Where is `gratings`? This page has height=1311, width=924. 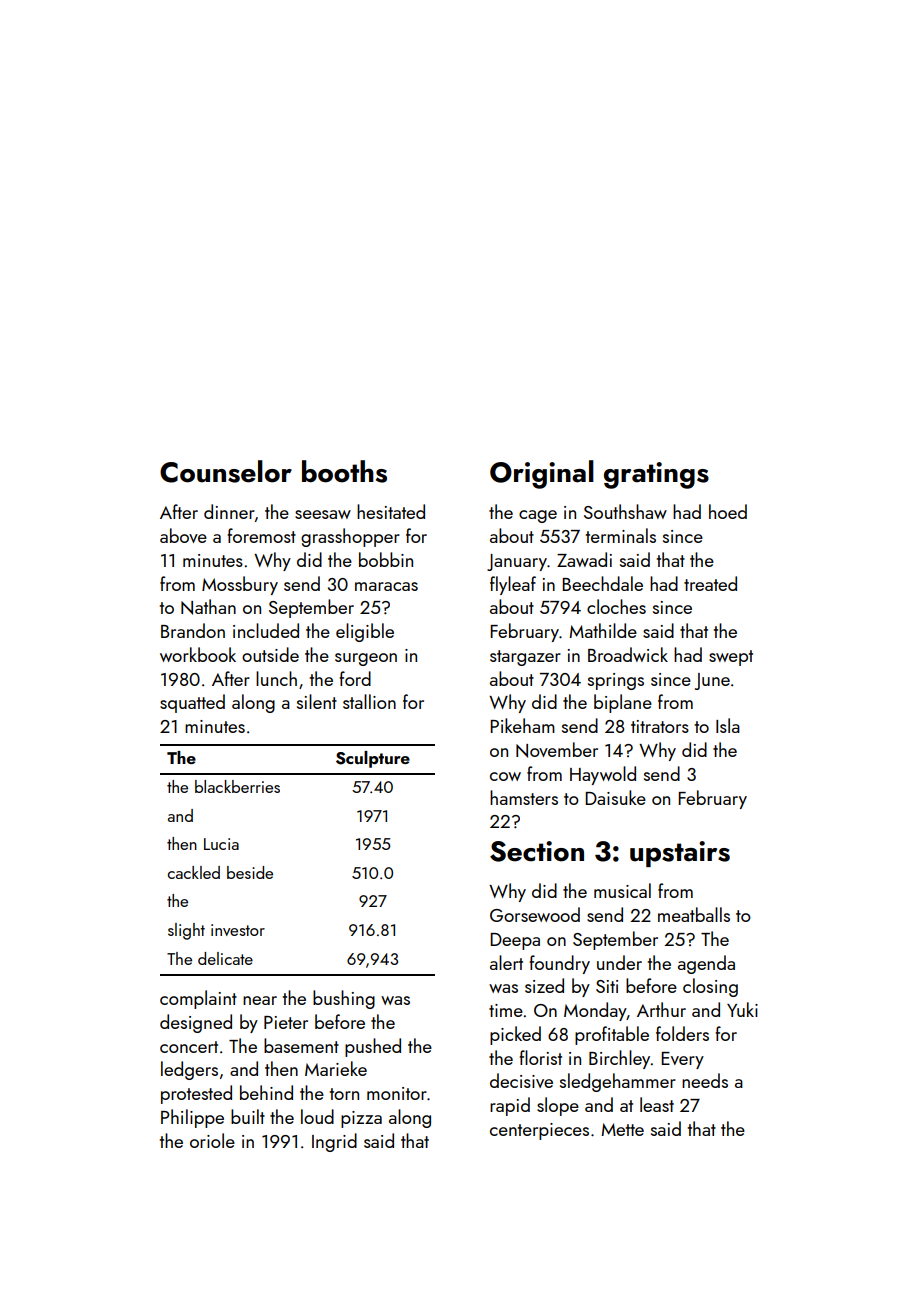
gratings is located at coordinates (656, 475).
